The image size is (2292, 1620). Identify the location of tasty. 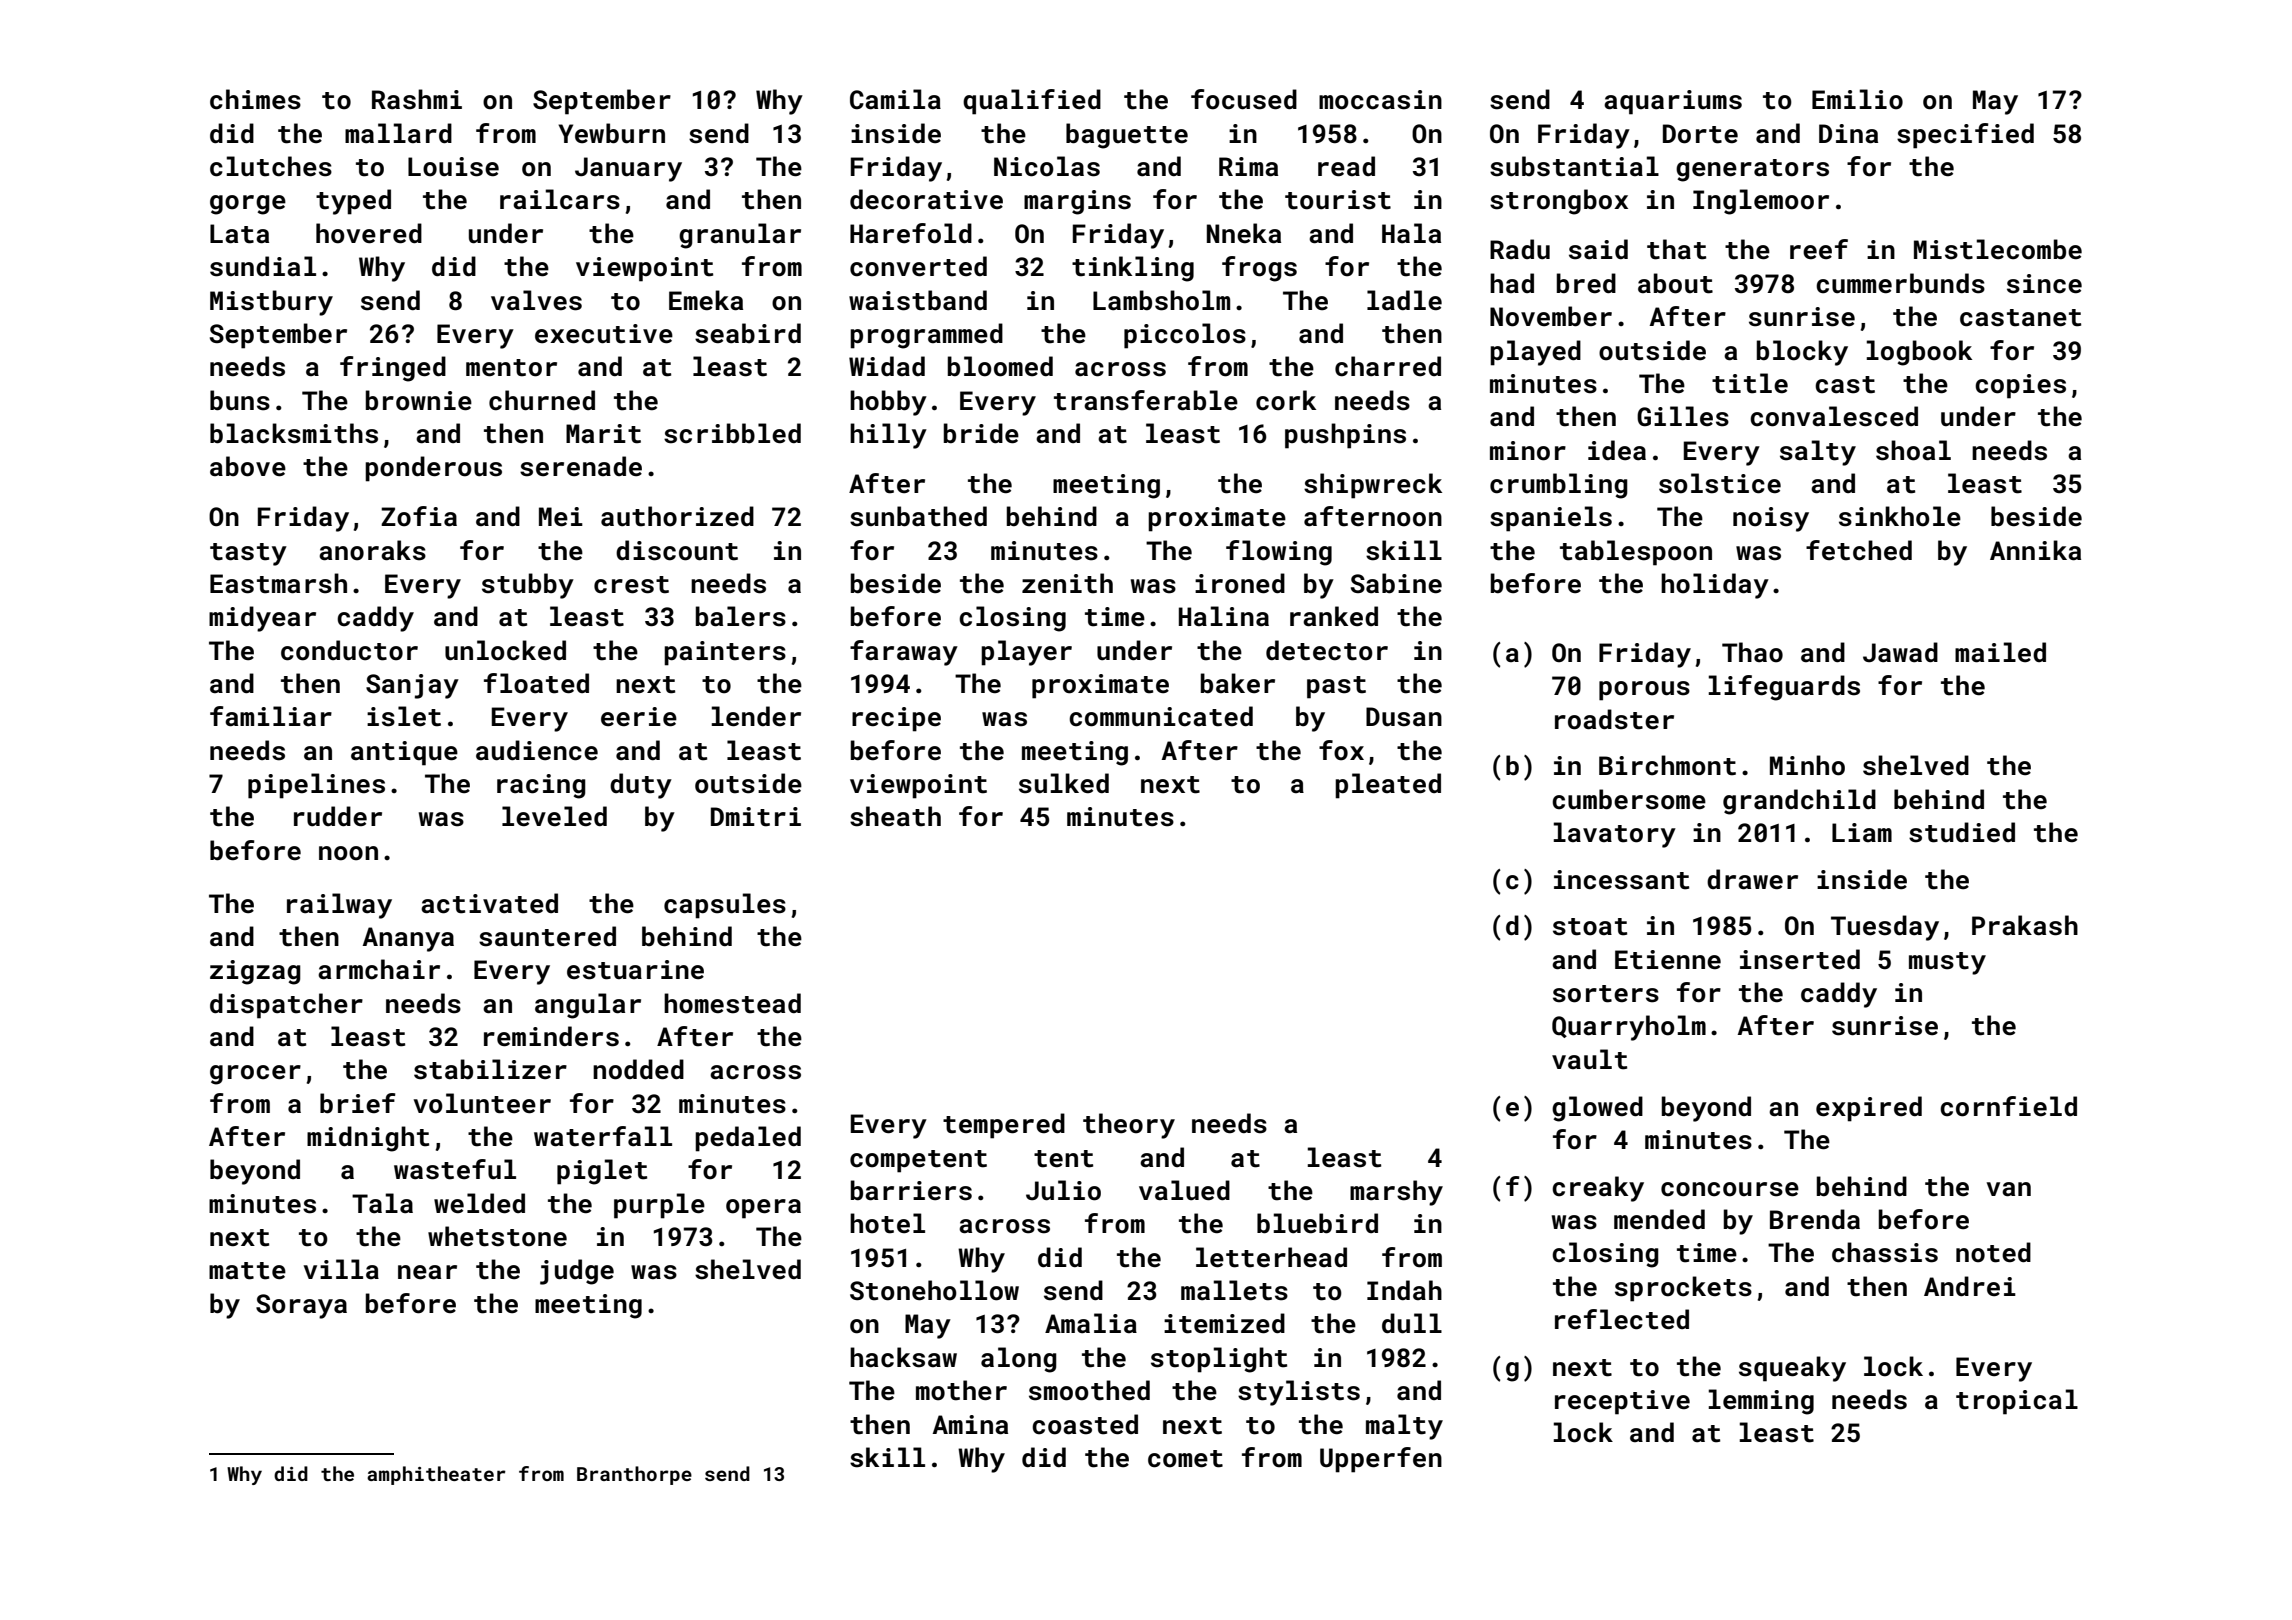
(248, 554).
